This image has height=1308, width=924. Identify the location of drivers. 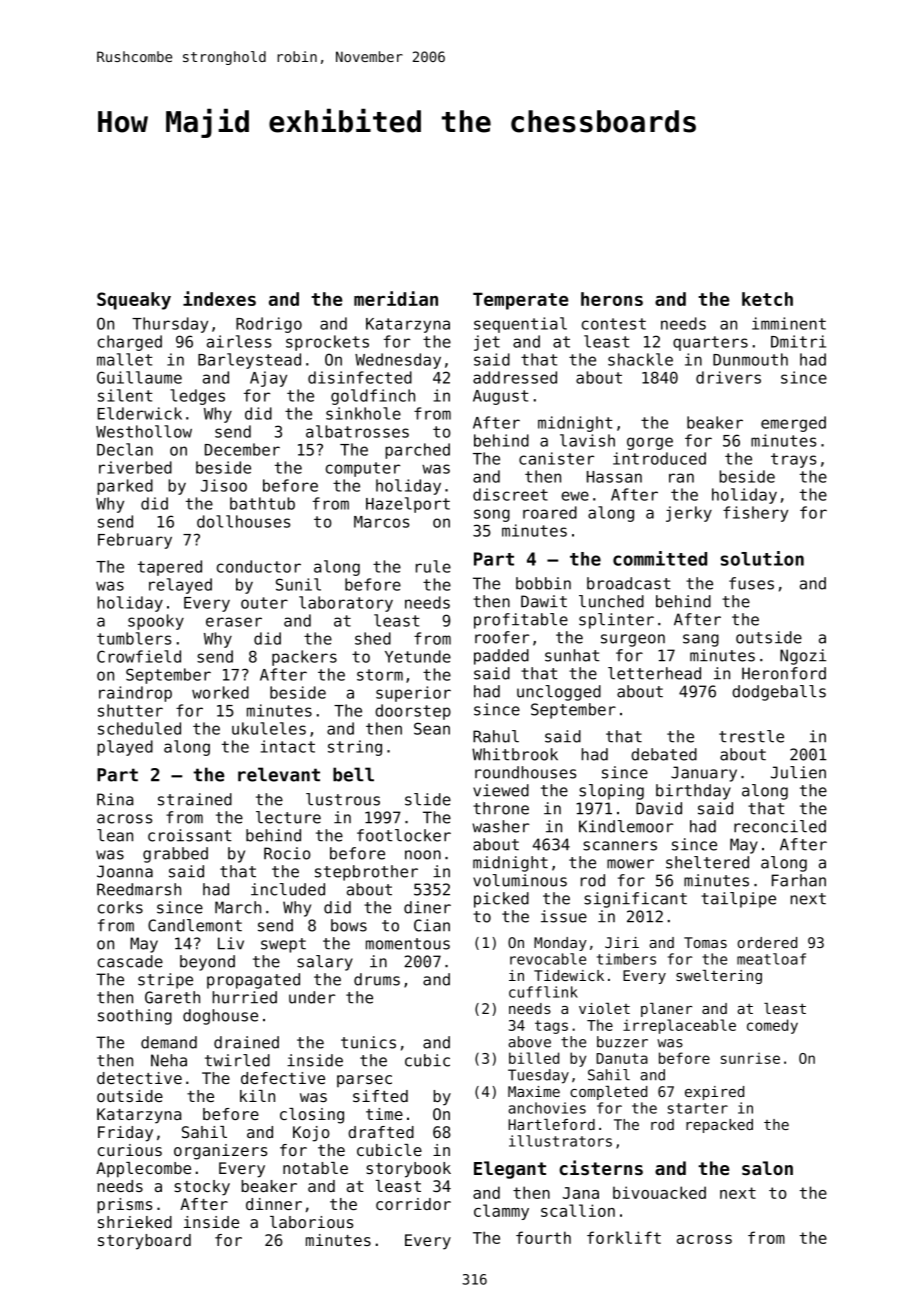
(728, 377).
